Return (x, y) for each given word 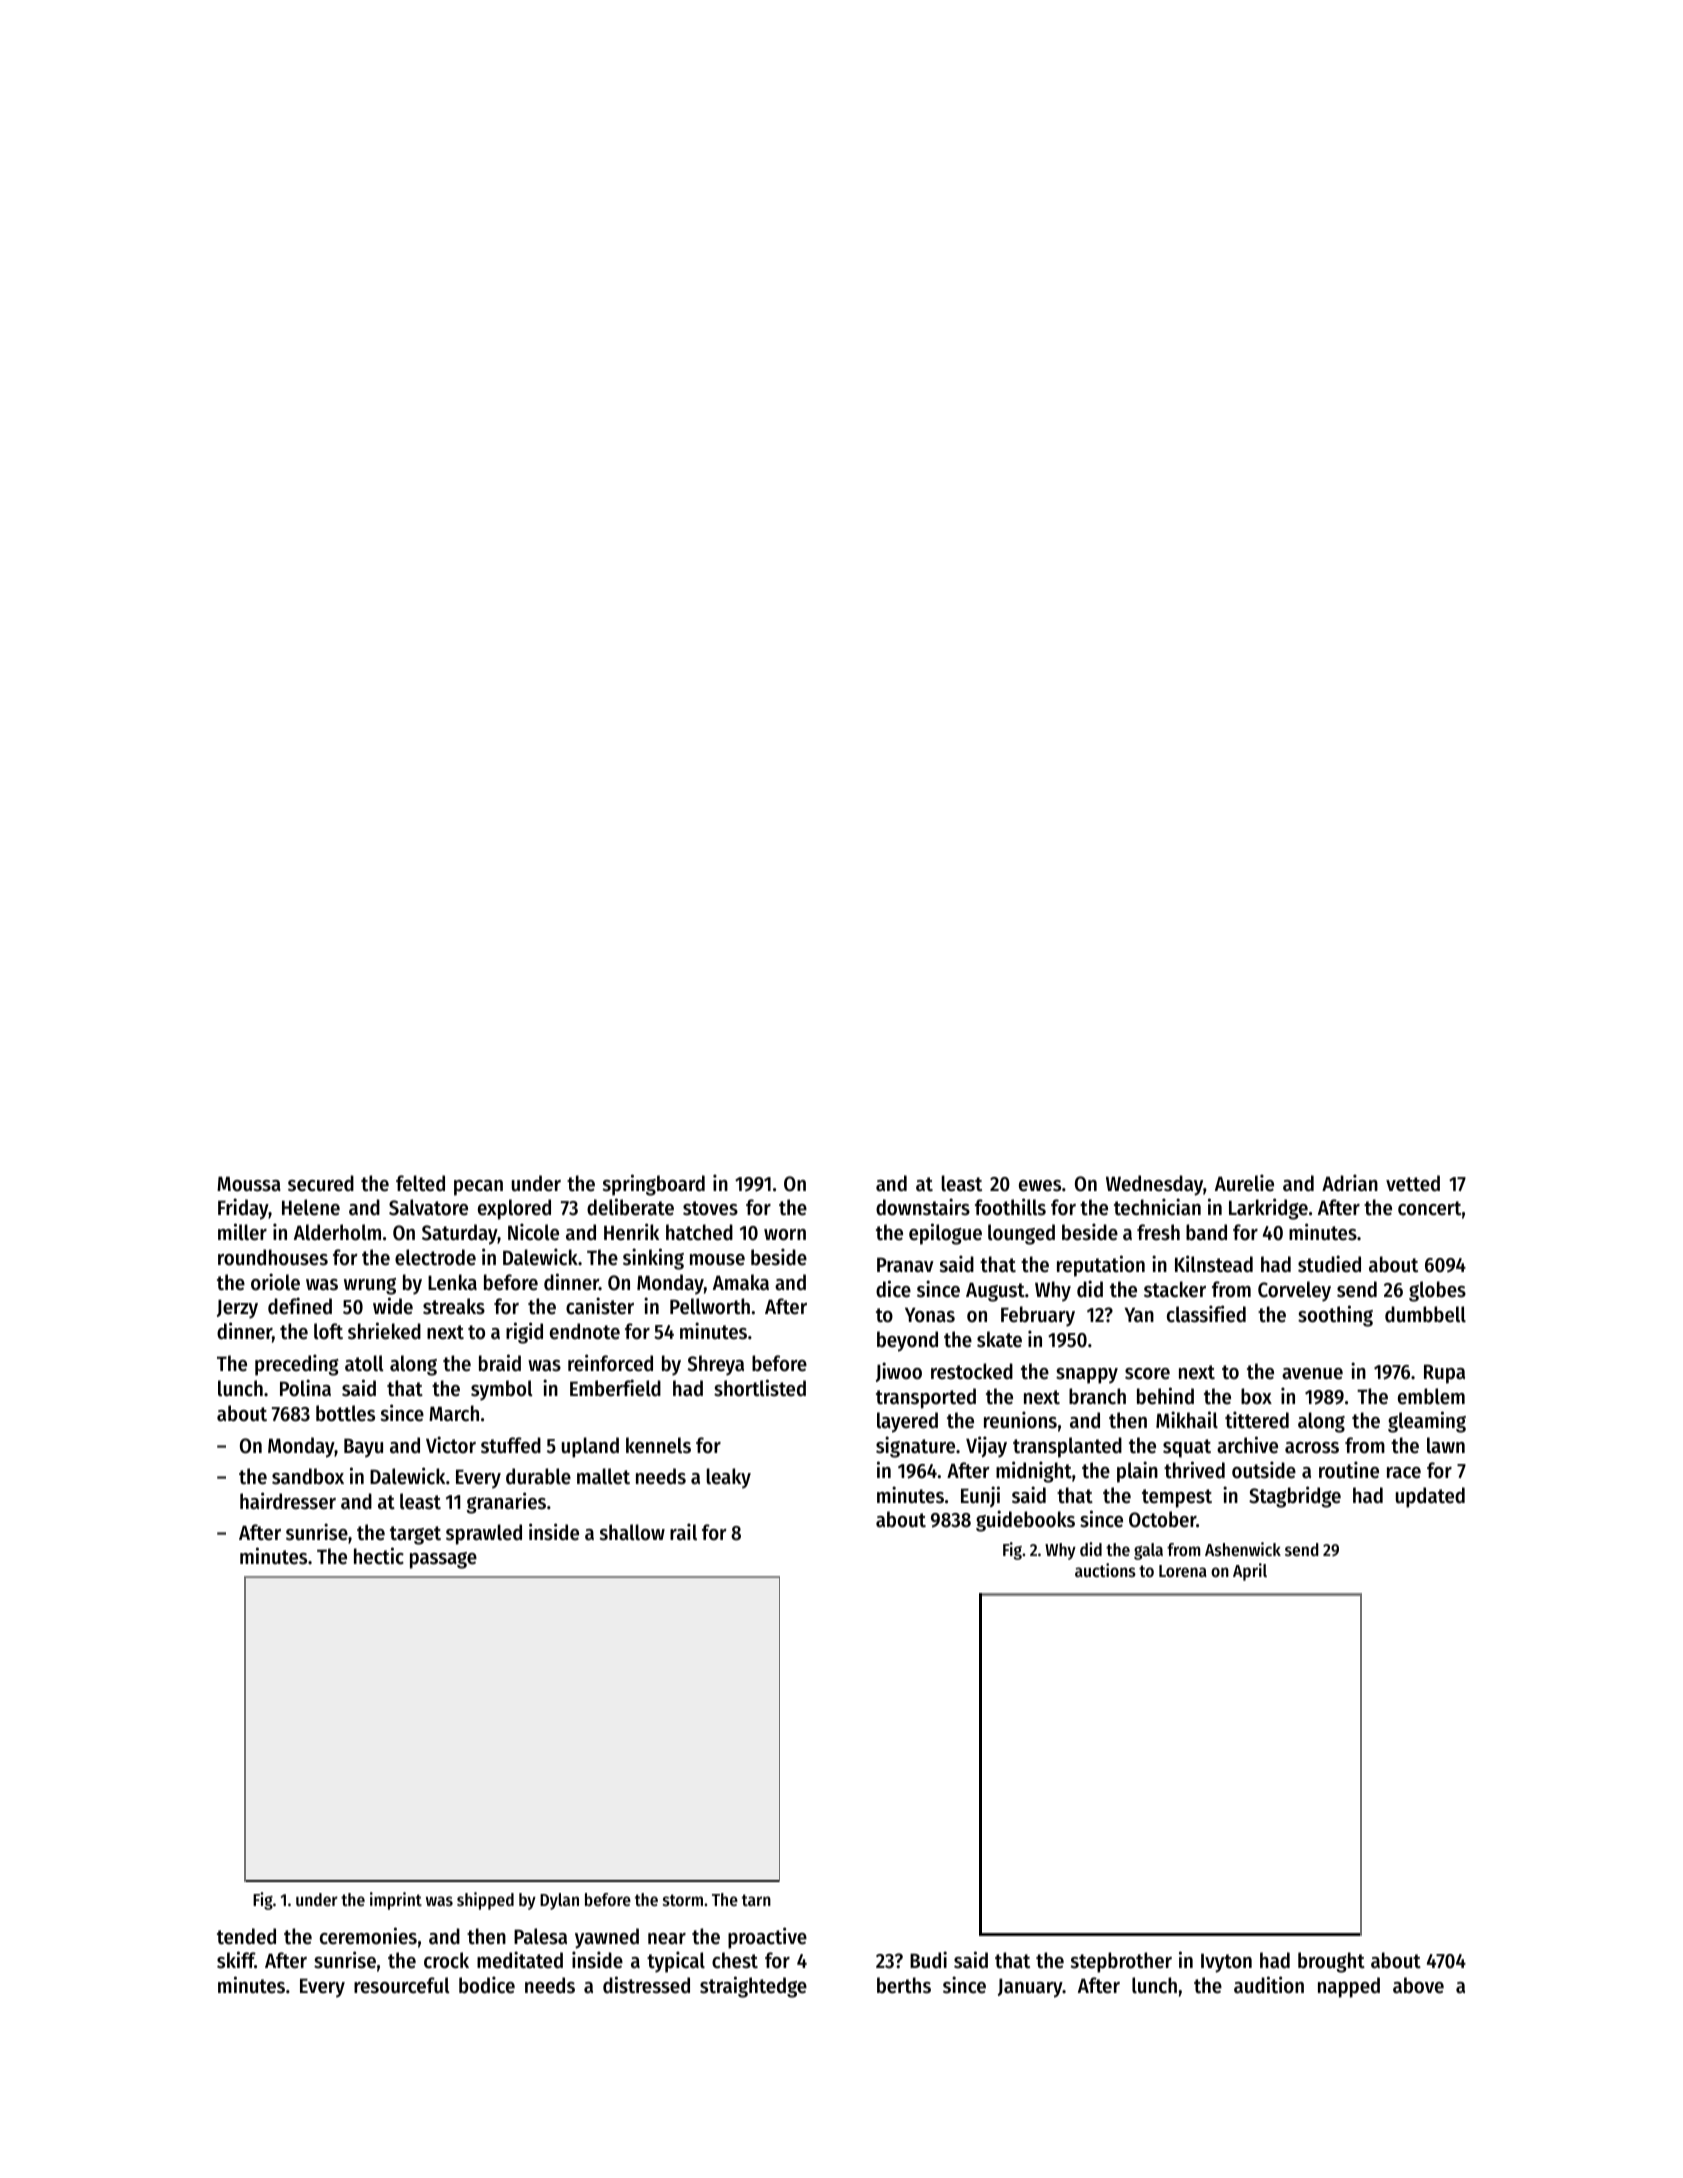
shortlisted (760, 1388)
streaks (454, 1306)
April (1250, 1572)
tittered (1257, 1420)
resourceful (402, 1985)
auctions (1105, 1570)
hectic (379, 1556)
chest (735, 1960)
